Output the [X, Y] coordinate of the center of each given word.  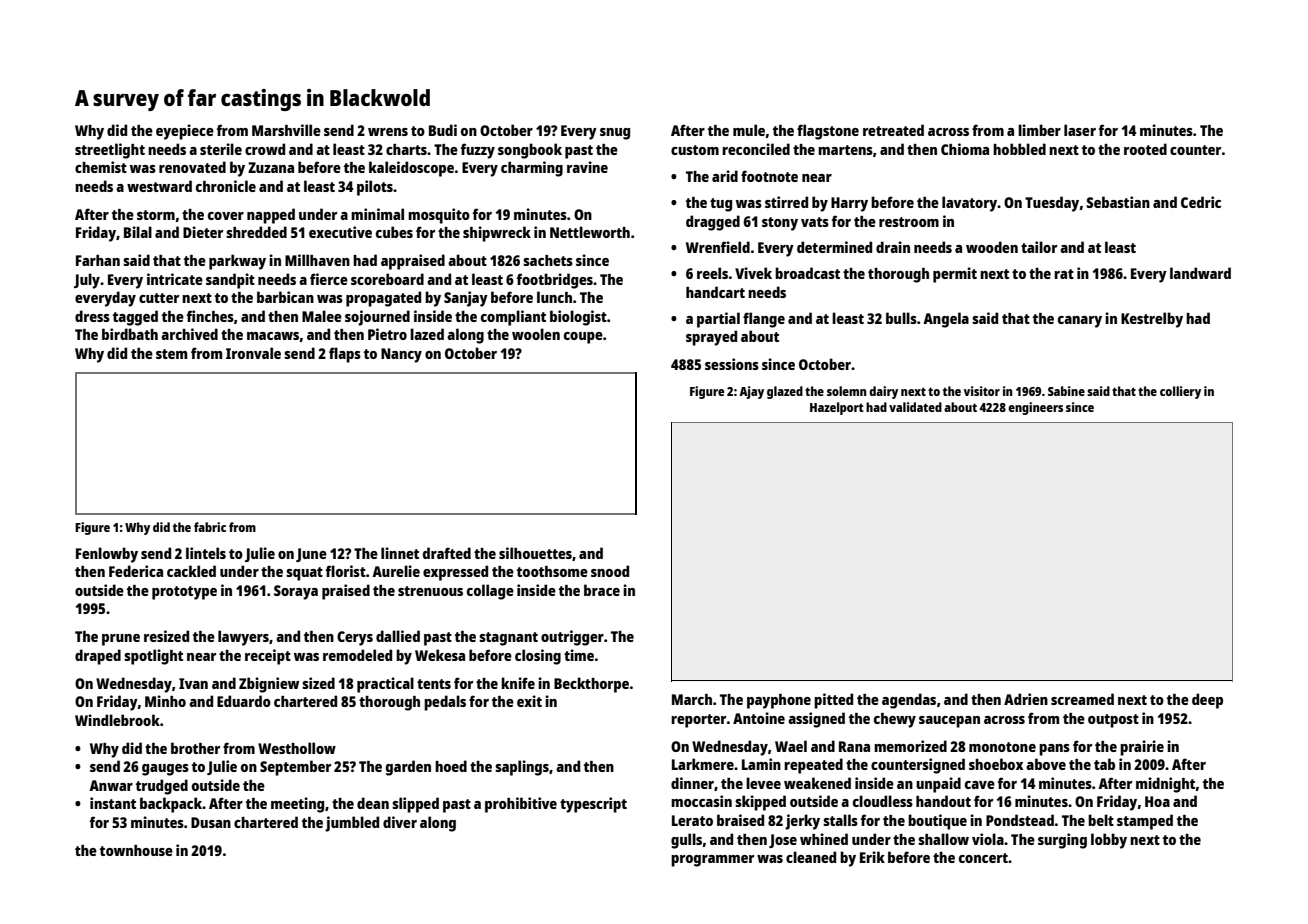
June [311, 555]
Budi [443, 130]
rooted [1145, 149]
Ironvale [253, 353]
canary [1080, 322]
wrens [388, 132]
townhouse [136, 850]
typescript [593, 805]
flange [764, 320]
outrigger [572, 638]
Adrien [1026, 699]
